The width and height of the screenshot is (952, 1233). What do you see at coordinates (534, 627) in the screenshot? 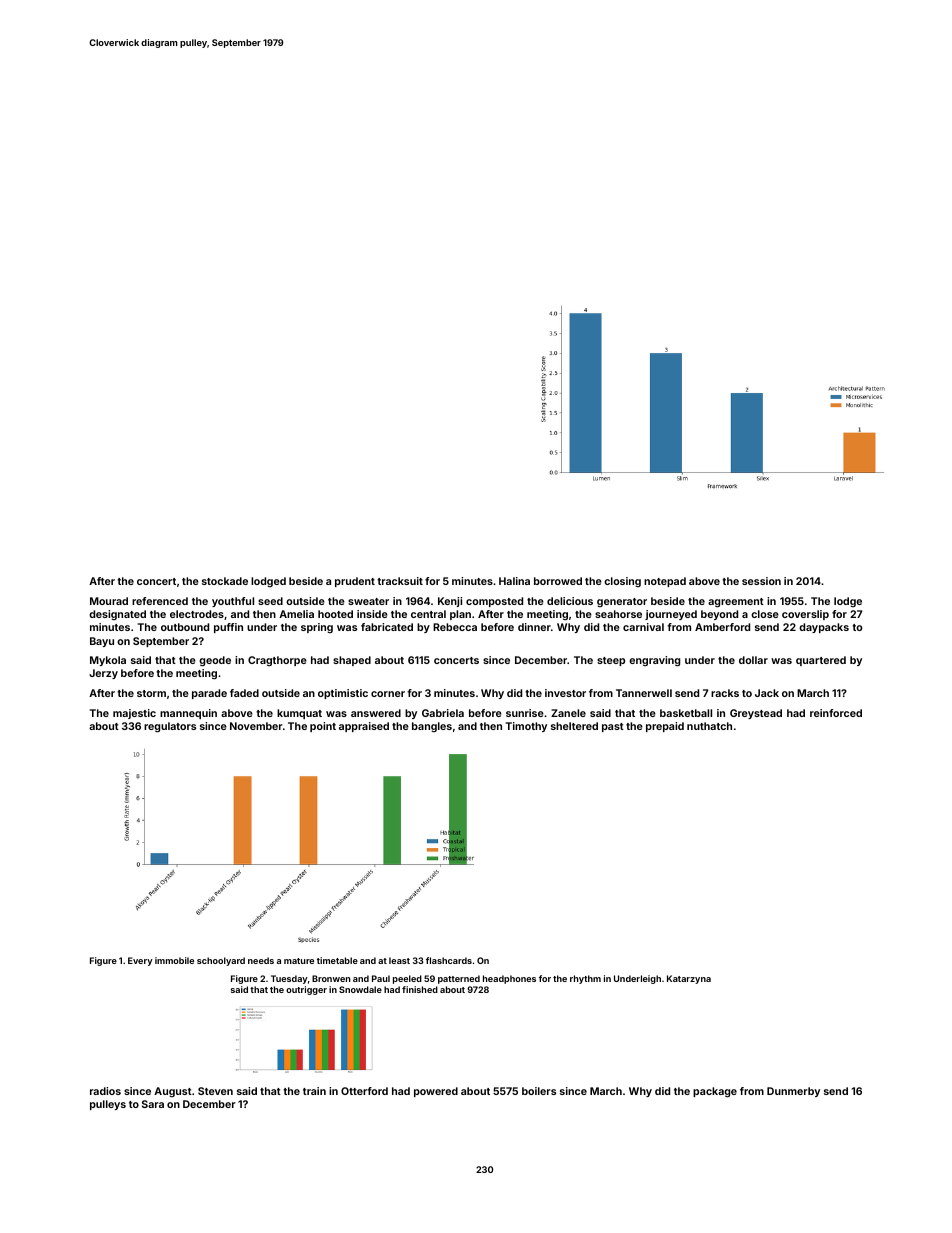
I see `dinner` at bounding box center [534, 627].
